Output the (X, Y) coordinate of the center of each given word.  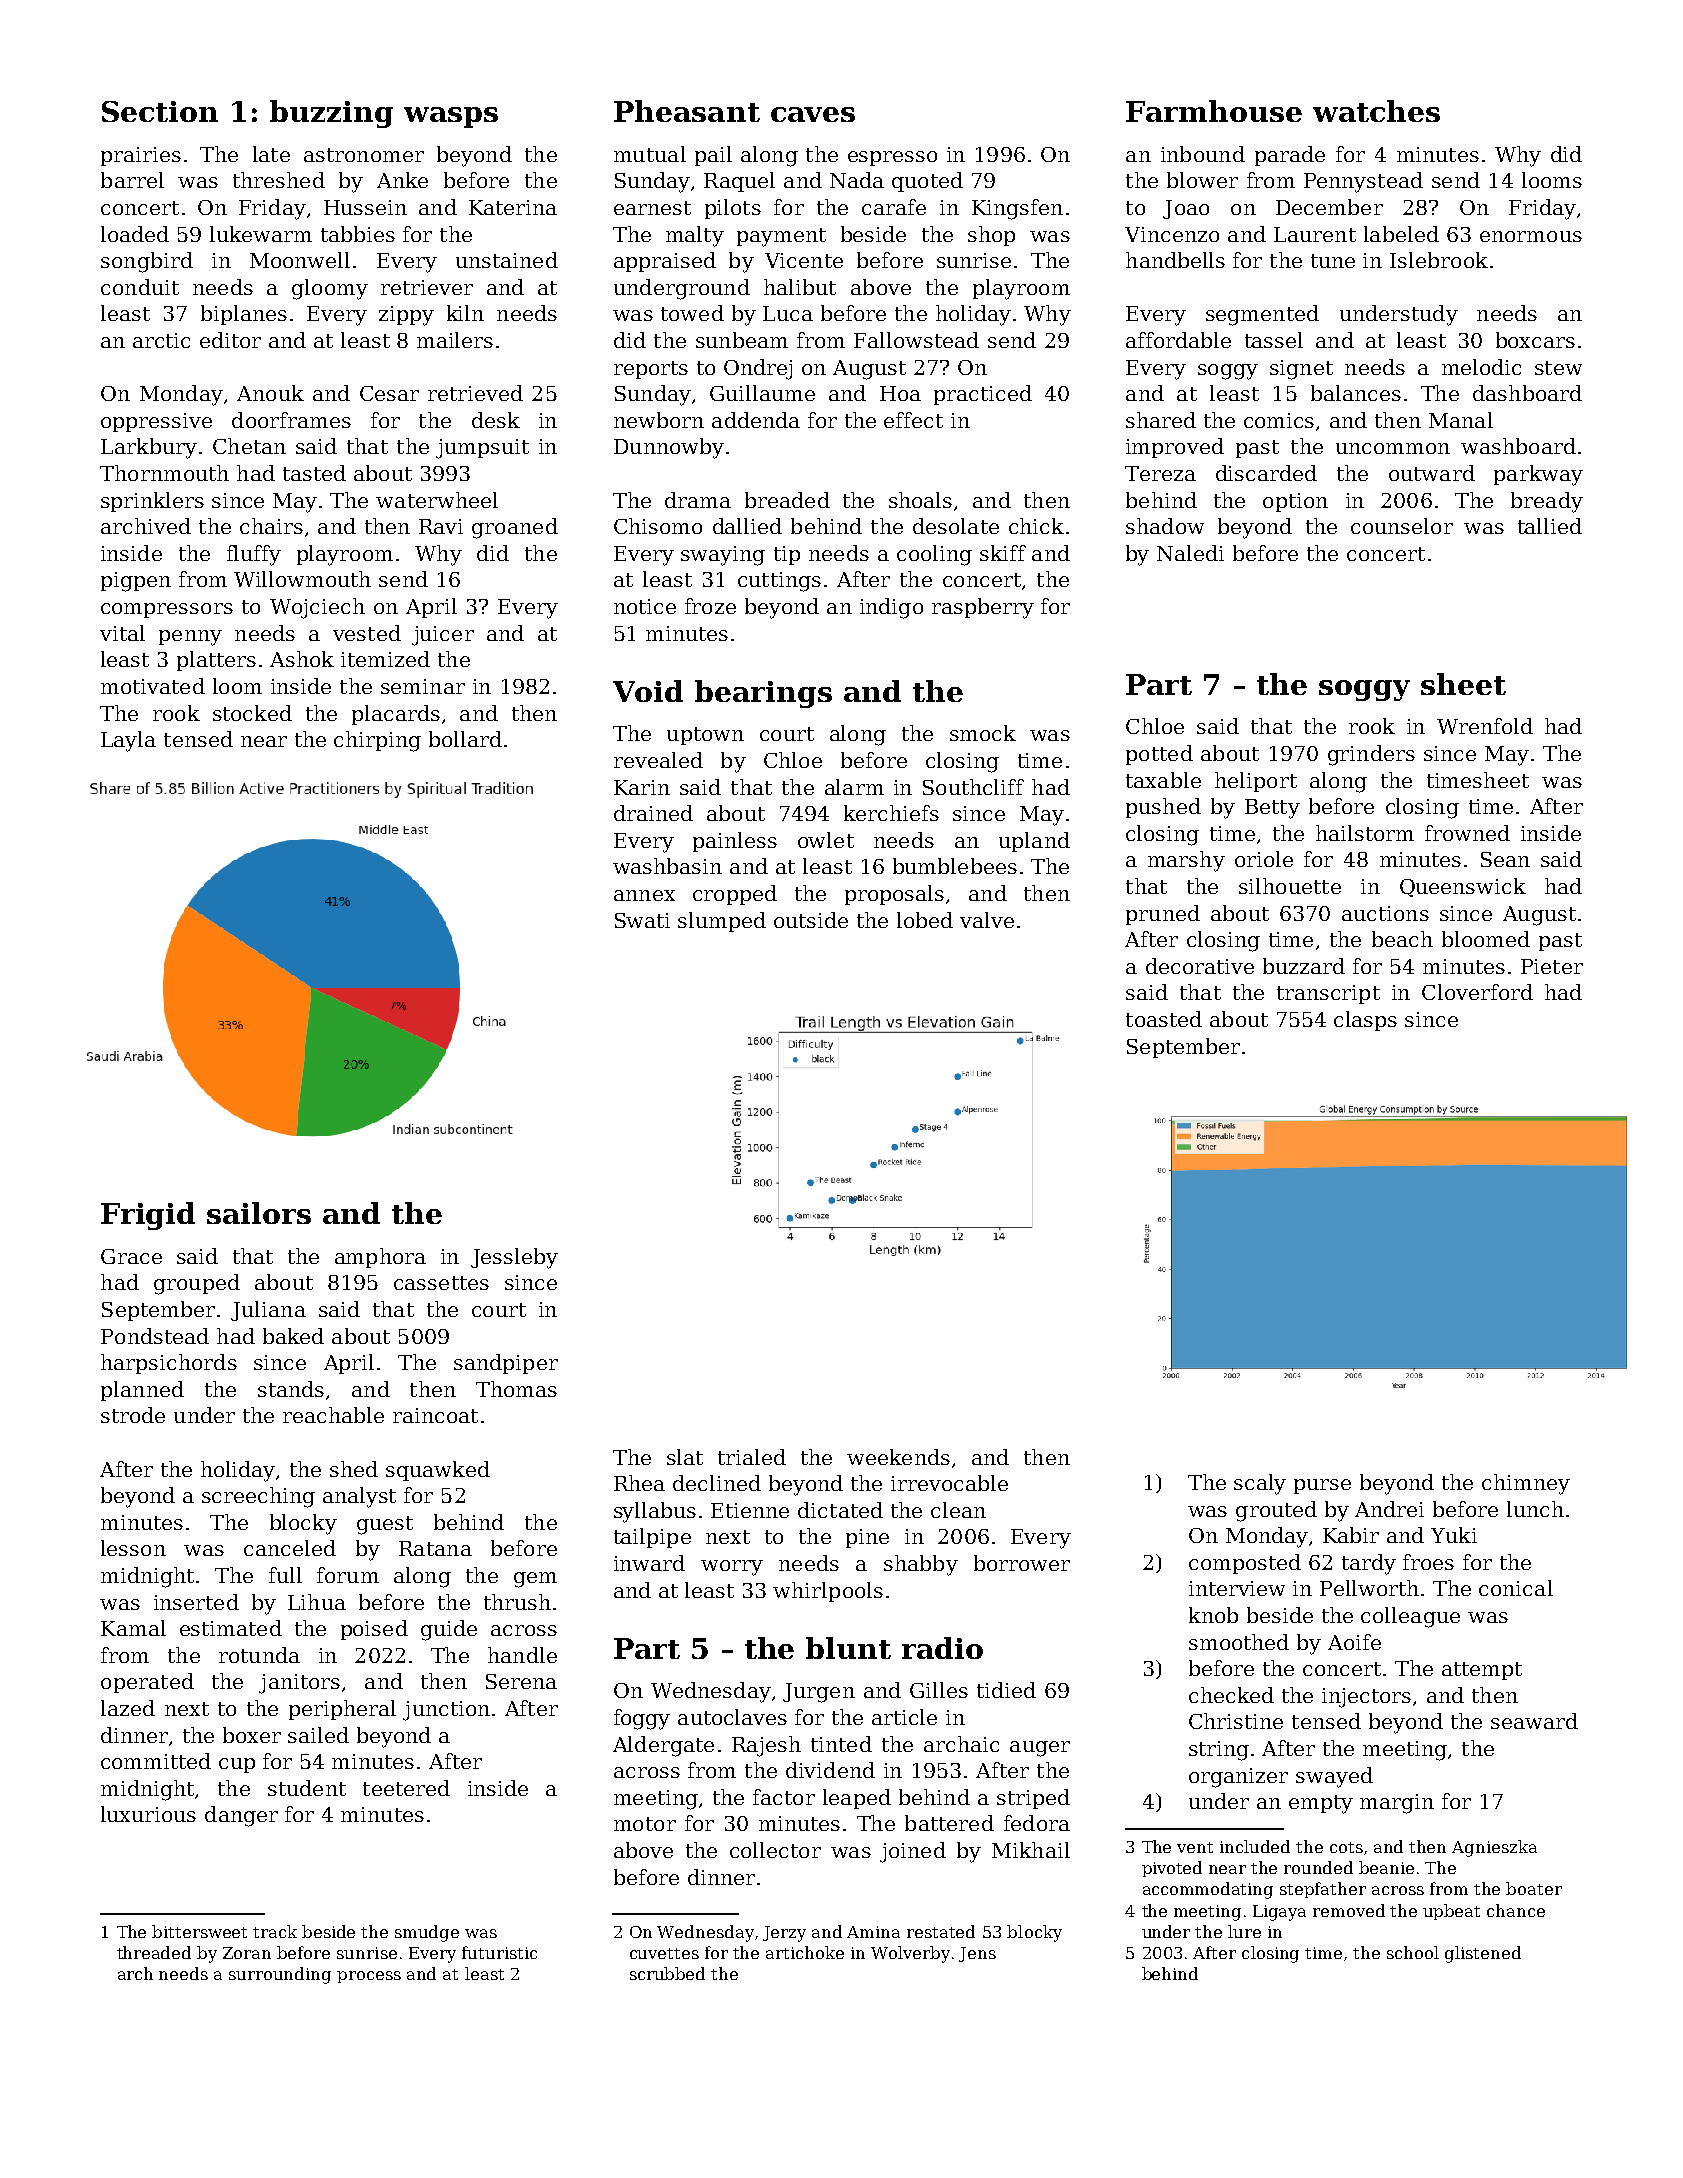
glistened (1483, 1954)
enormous (1531, 236)
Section (160, 111)
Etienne (750, 1510)
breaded (787, 500)
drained (653, 813)
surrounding (280, 1975)
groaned (515, 528)
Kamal (133, 1628)
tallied (1550, 526)
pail (713, 156)
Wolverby (910, 1954)
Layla (128, 741)
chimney (1526, 1484)
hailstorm (1365, 833)
